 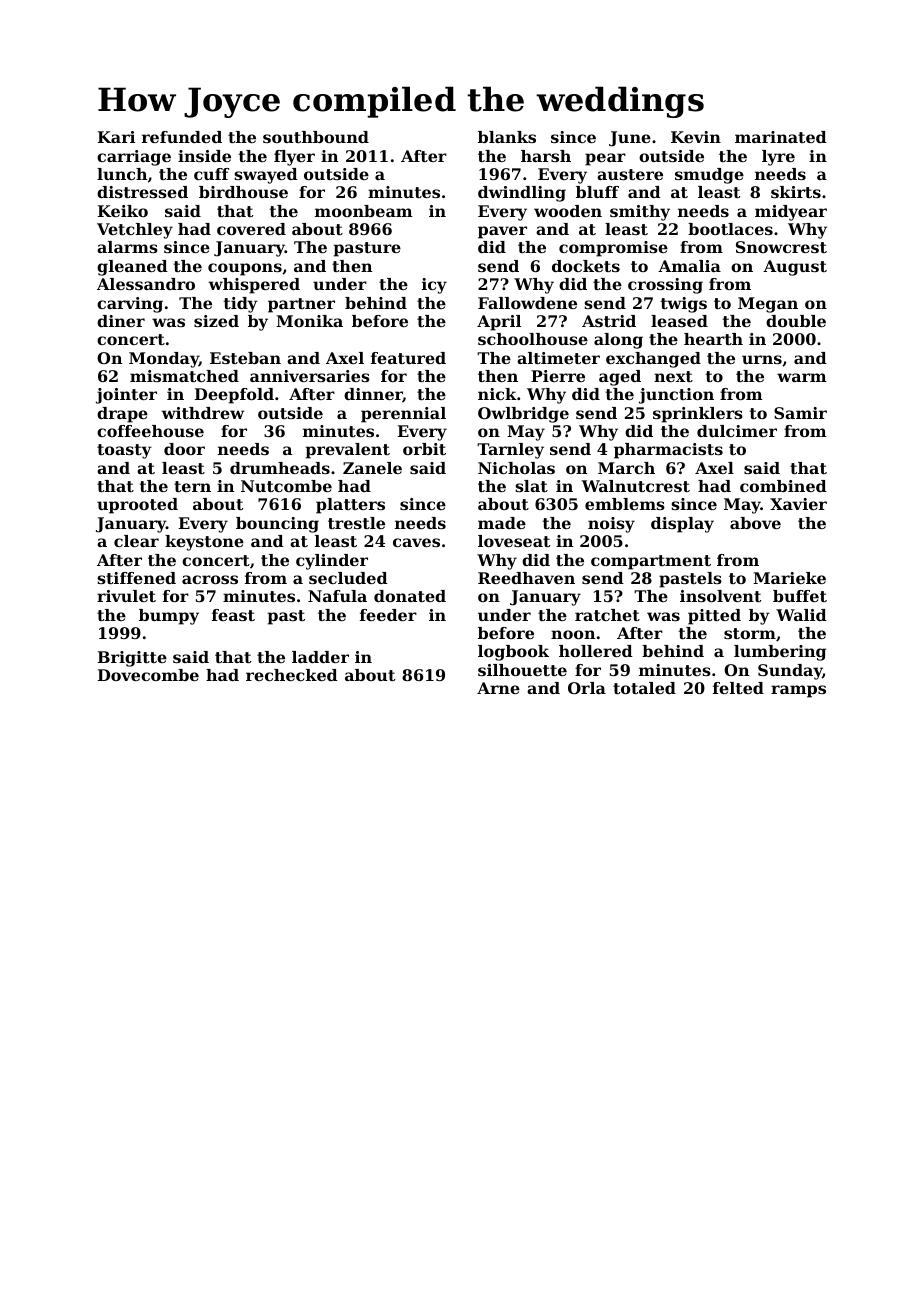 I want to click on southbound, so click(x=316, y=137).
